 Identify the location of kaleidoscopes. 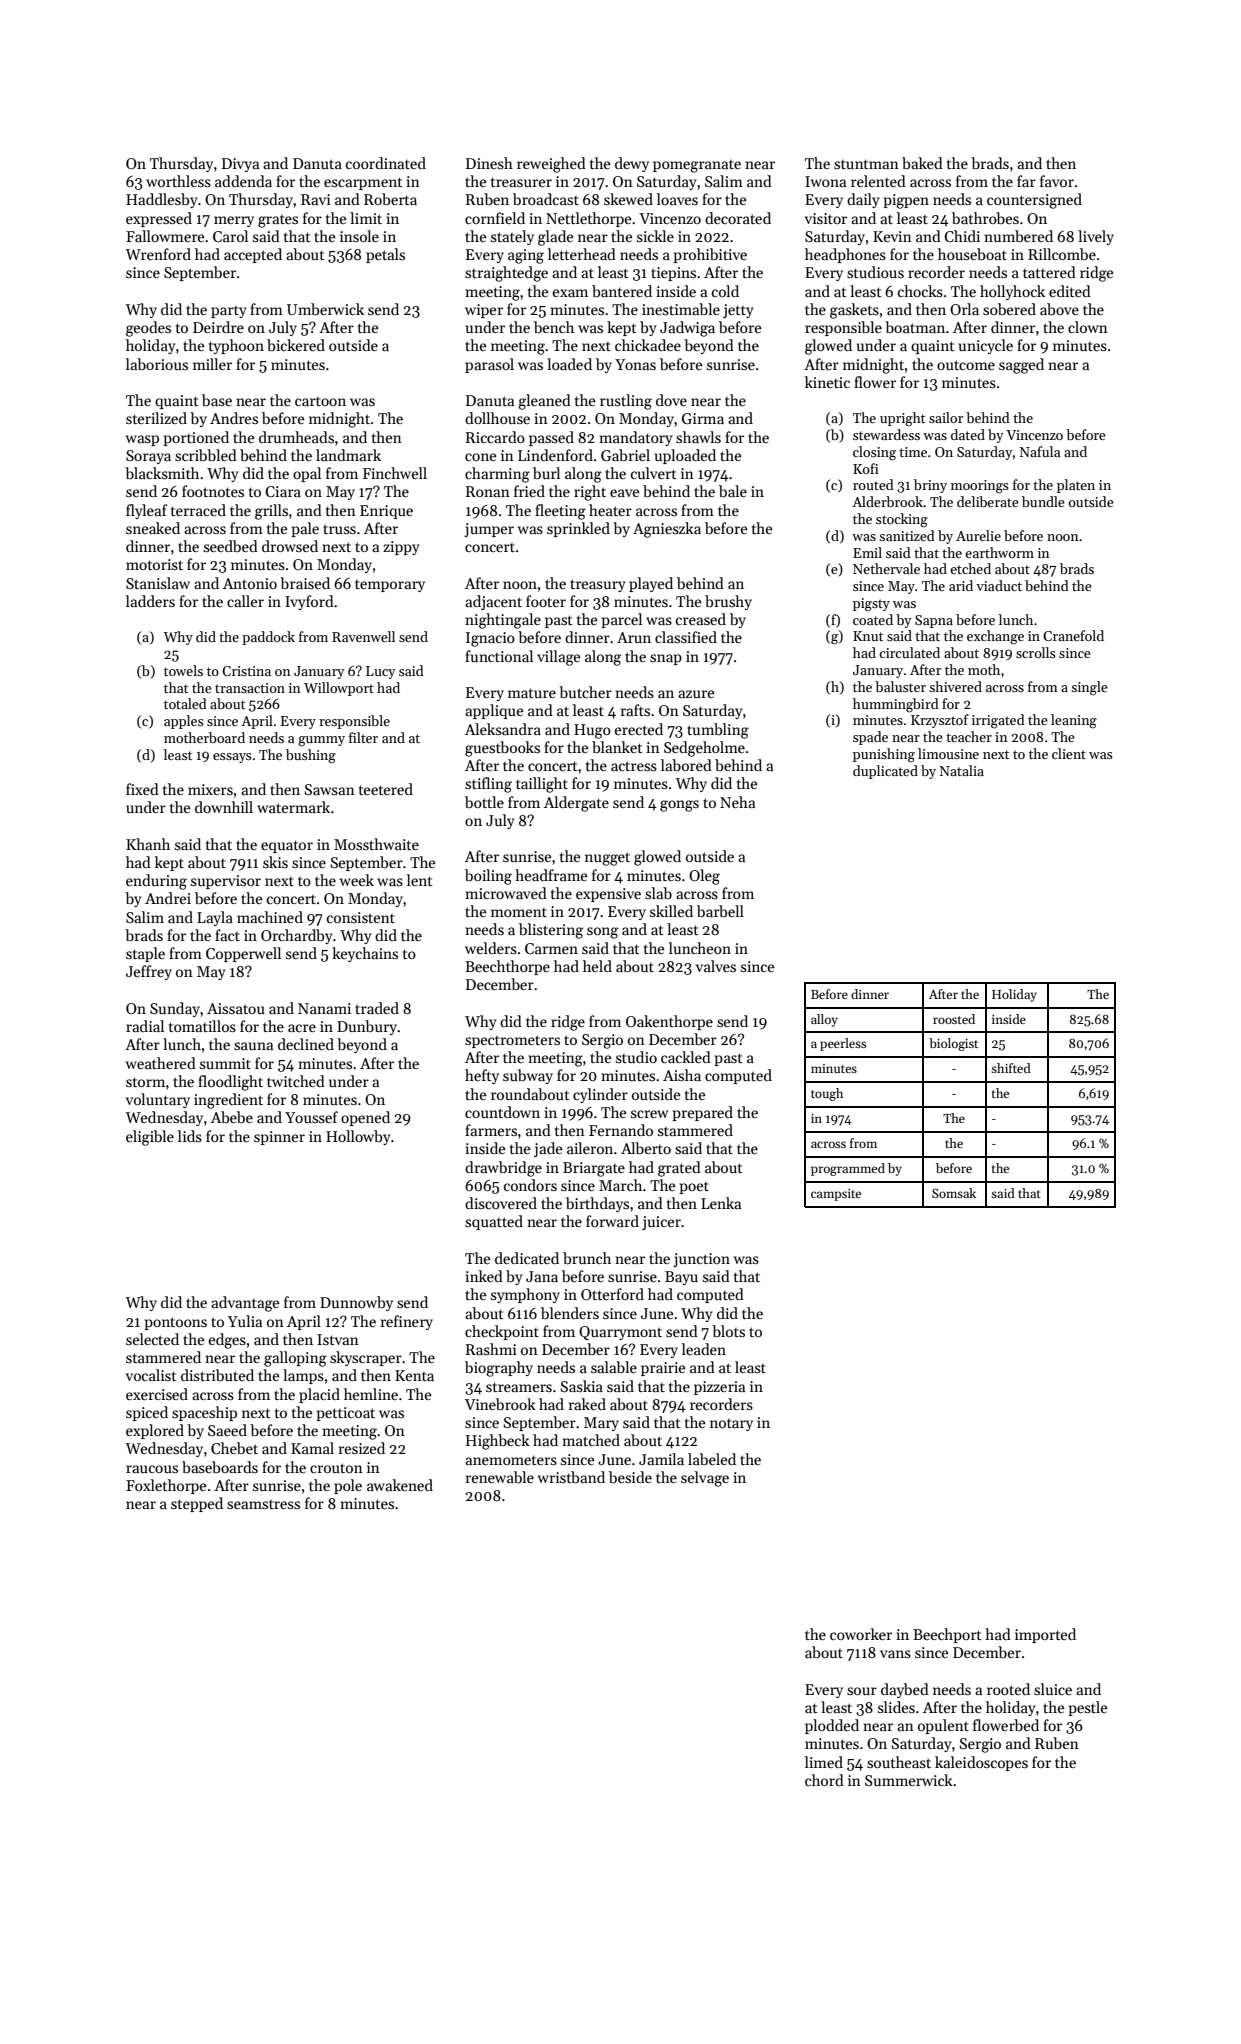
(981, 1763).
